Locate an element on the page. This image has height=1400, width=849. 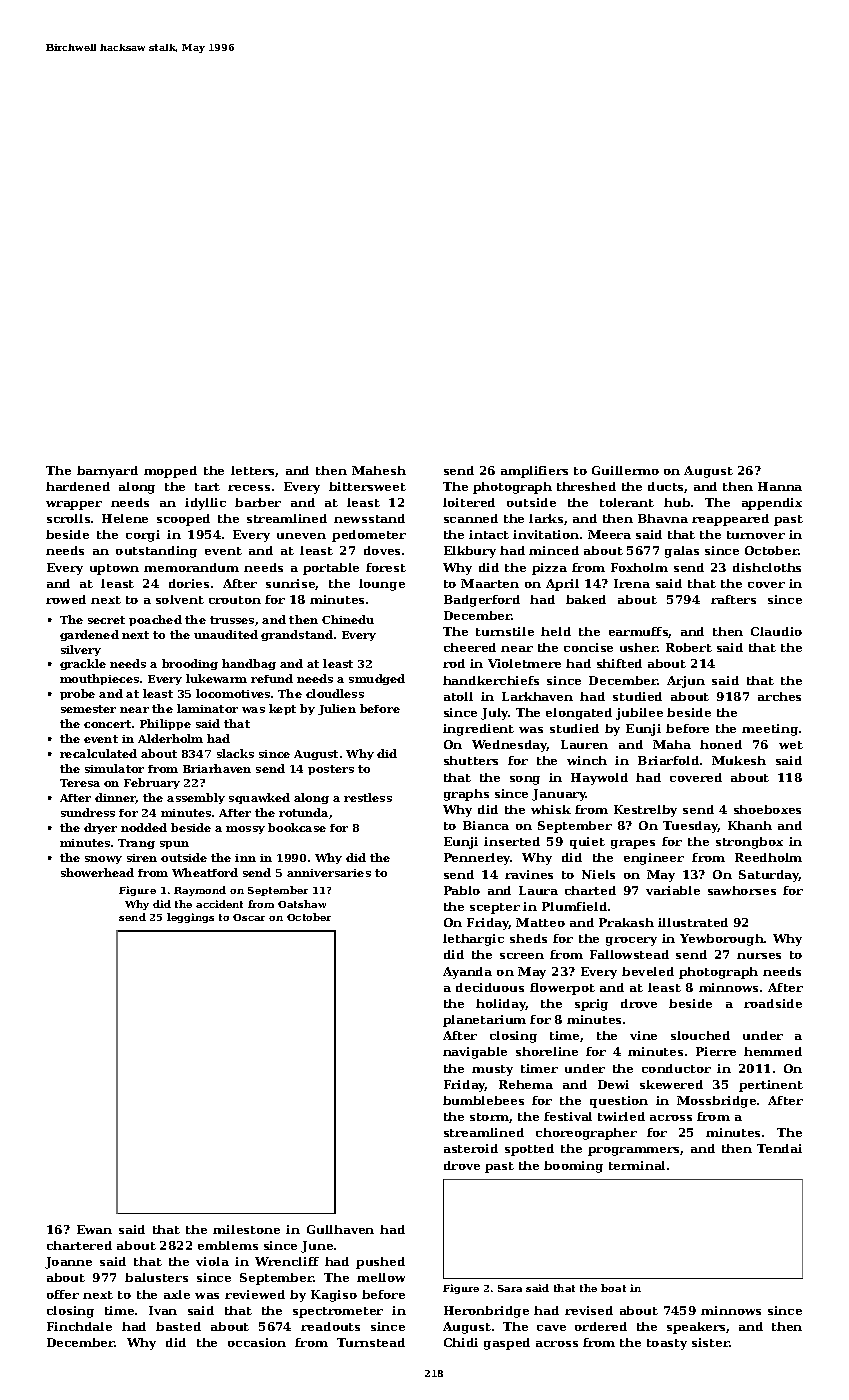
Joanne is located at coordinates (68, 1263).
